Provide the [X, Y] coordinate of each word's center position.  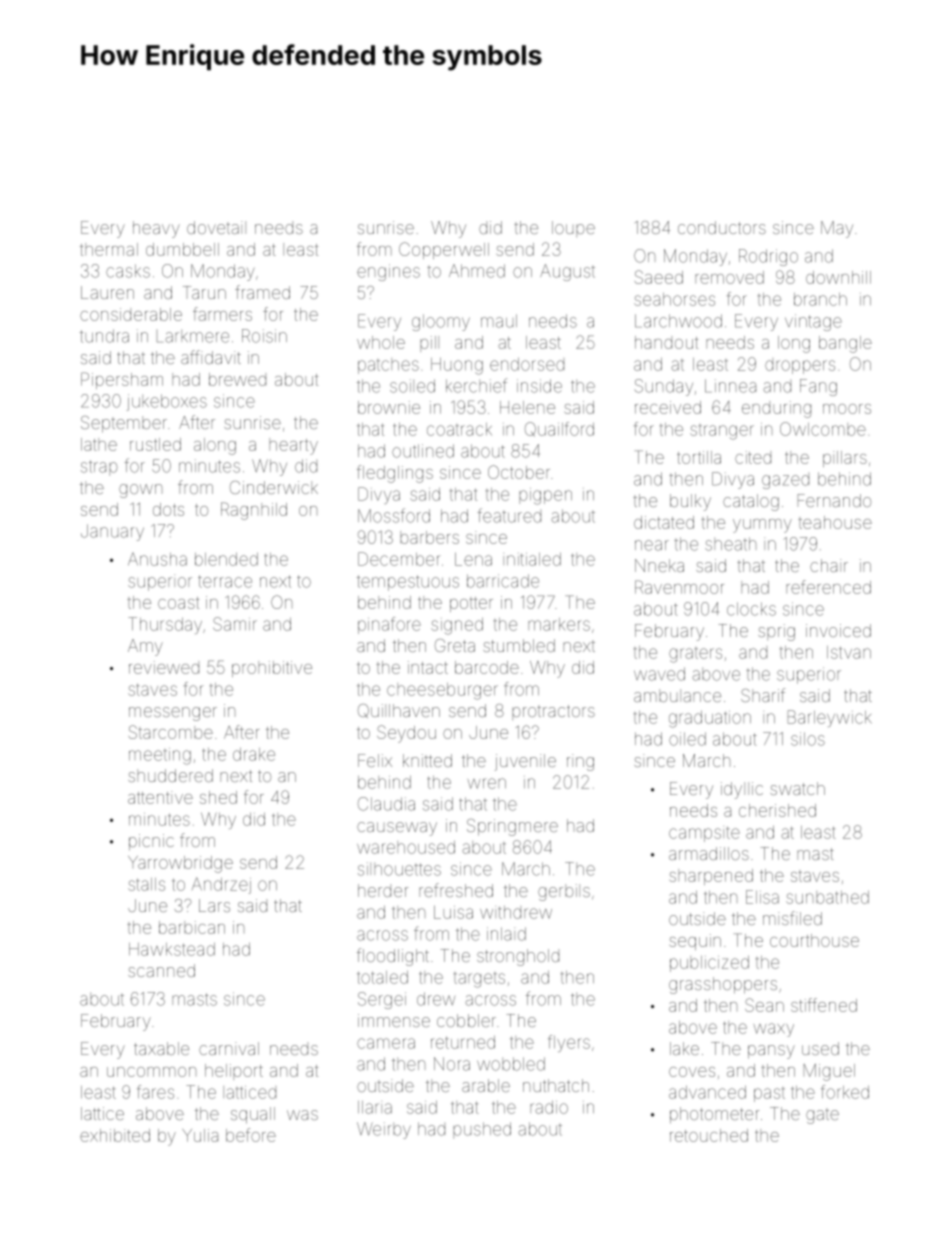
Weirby [384, 1130]
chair [829, 565]
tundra [104, 336]
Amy [145, 647]
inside [539, 386]
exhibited [115, 1135]
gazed [785, 482]
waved [659, 674]
